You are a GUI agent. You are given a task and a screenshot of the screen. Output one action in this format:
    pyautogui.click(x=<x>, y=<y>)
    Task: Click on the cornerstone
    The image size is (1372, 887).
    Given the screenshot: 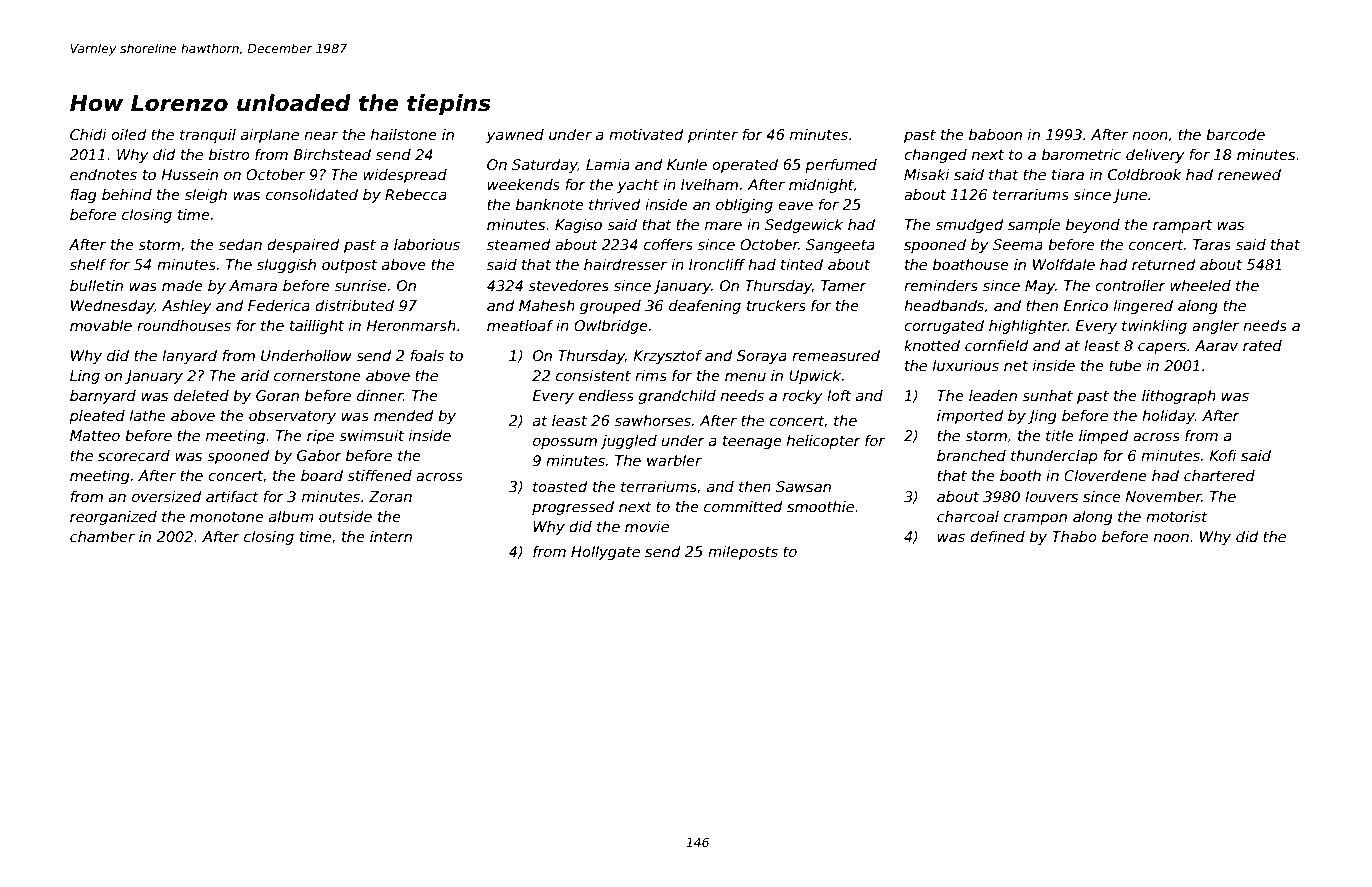 What is the action you would take?
    pyautogui.click(x=317, y=376)
